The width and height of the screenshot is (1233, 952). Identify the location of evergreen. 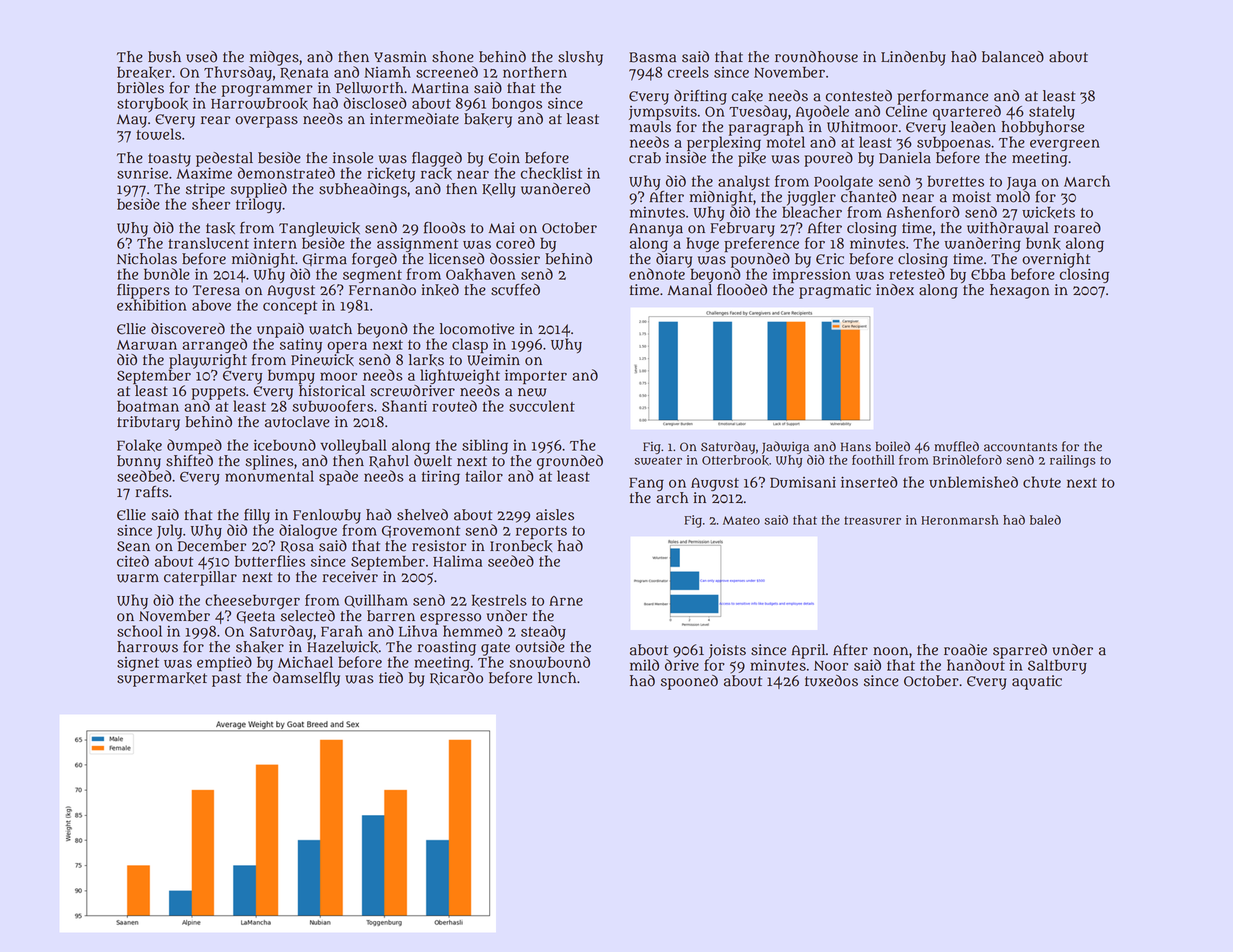
(1065, 145).
